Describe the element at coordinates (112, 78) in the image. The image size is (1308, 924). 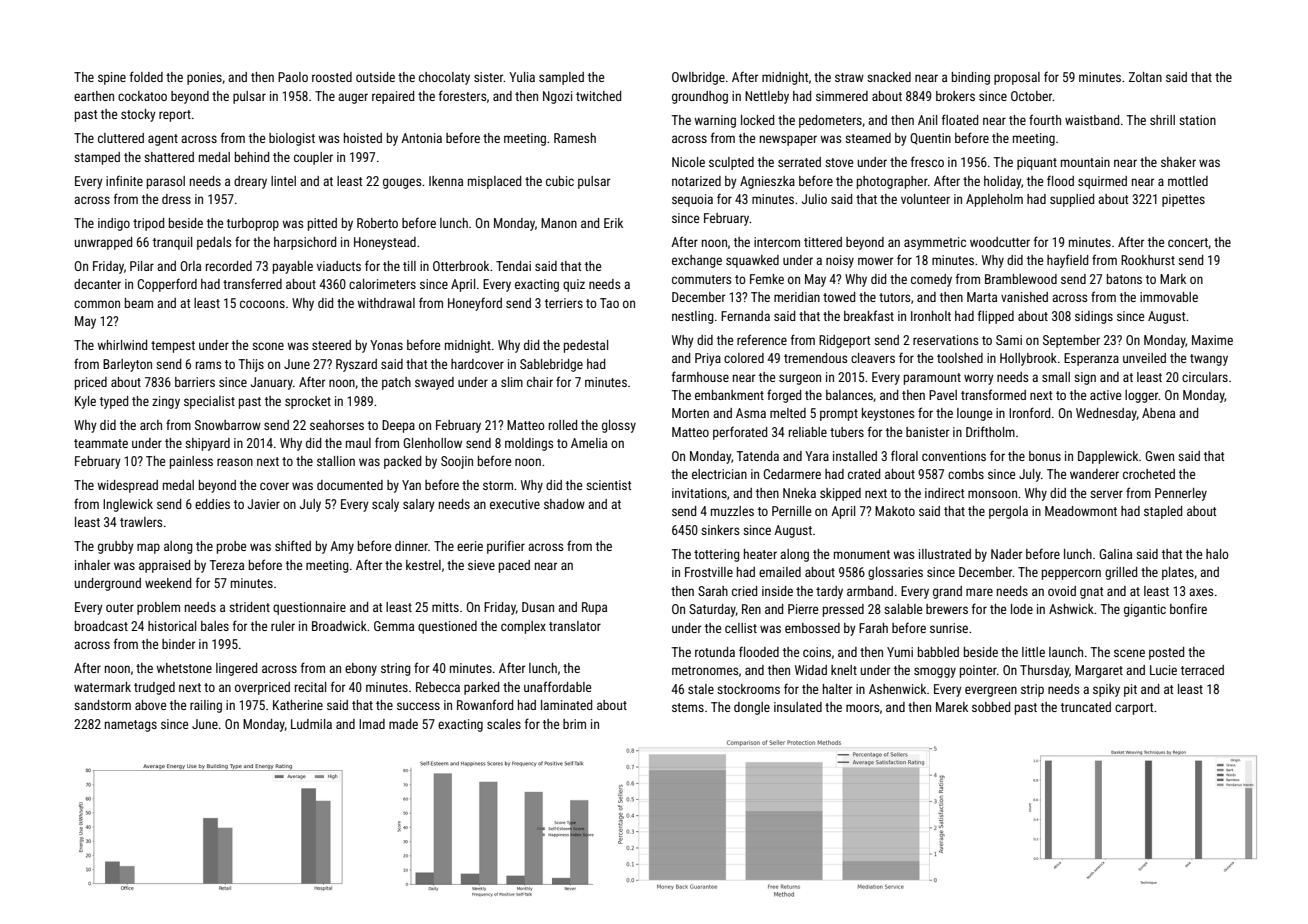
I see `spine` at that location.
